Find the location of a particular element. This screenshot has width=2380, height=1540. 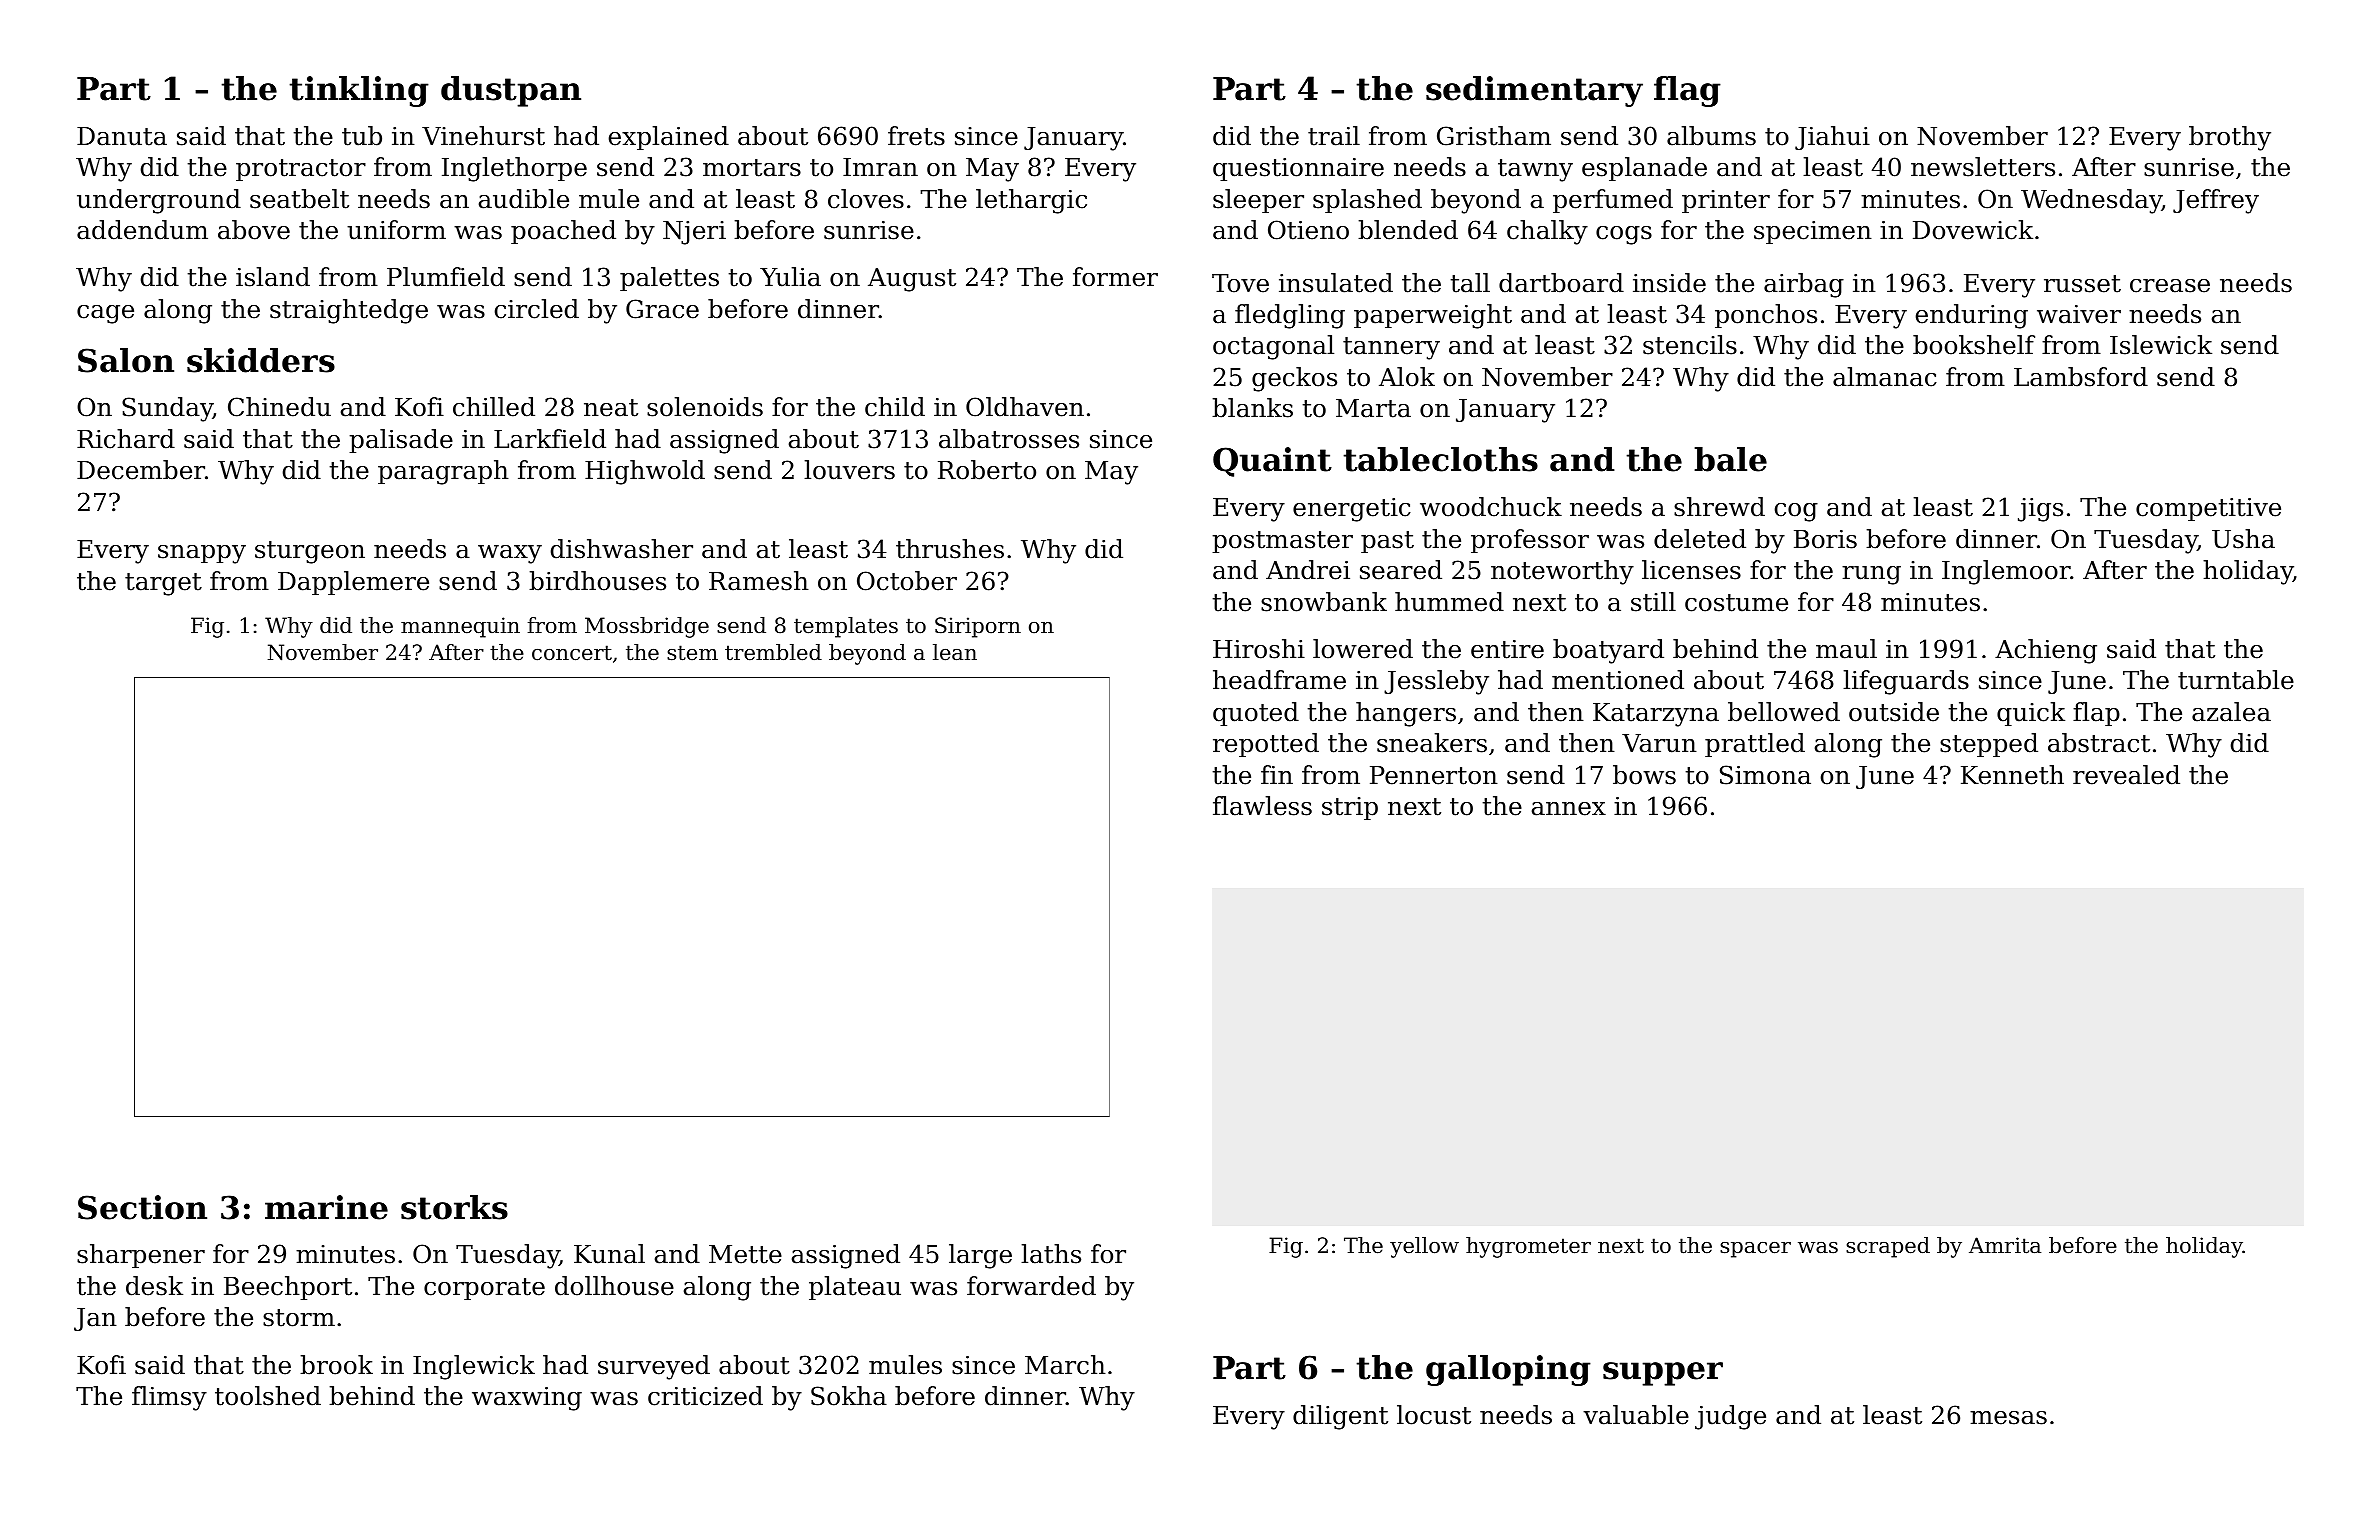

Simona is located at coordinates (1765, 775).
